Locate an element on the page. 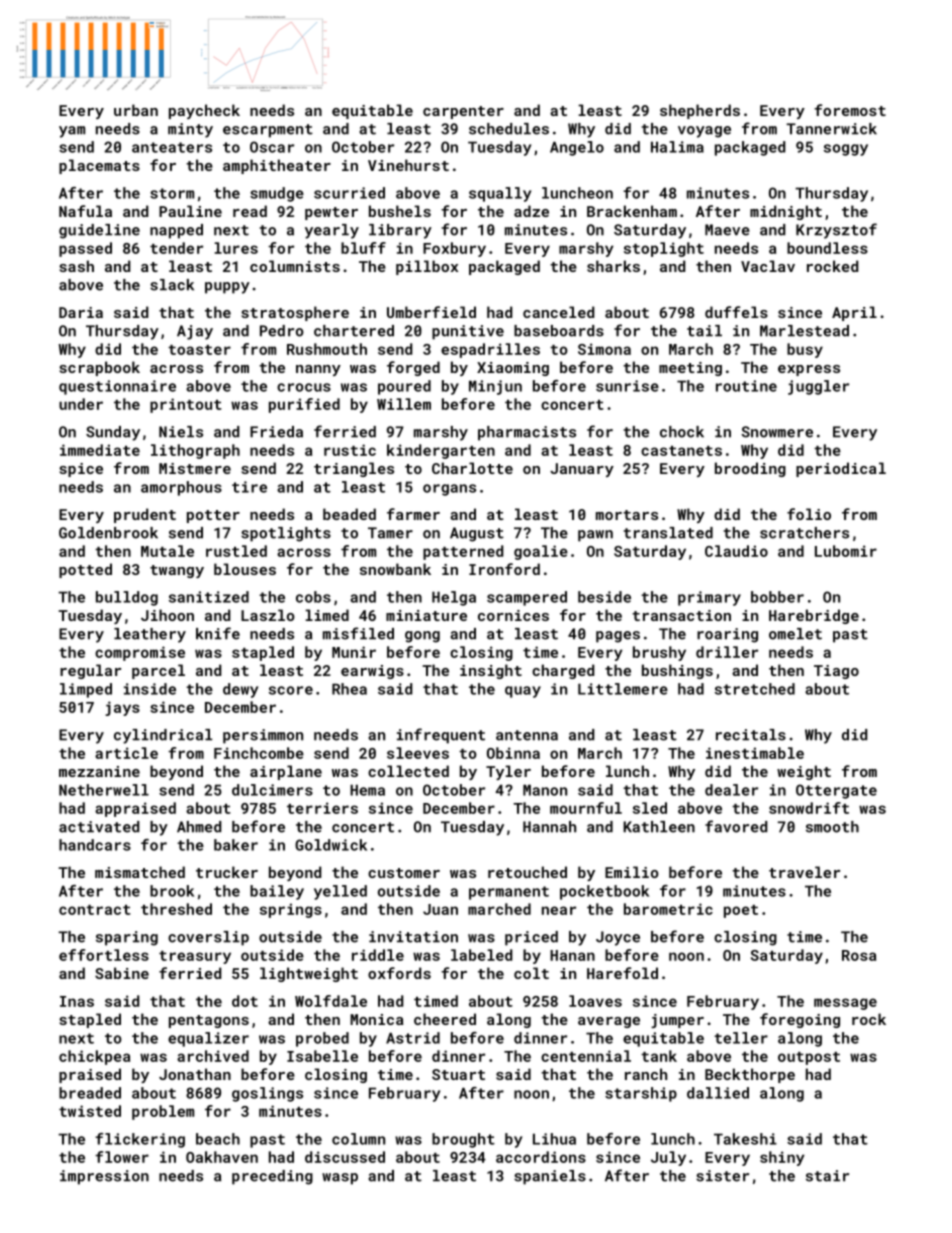 The height and width of the page is (1233, 952). Tamer is located at coordinates (390, 533).
